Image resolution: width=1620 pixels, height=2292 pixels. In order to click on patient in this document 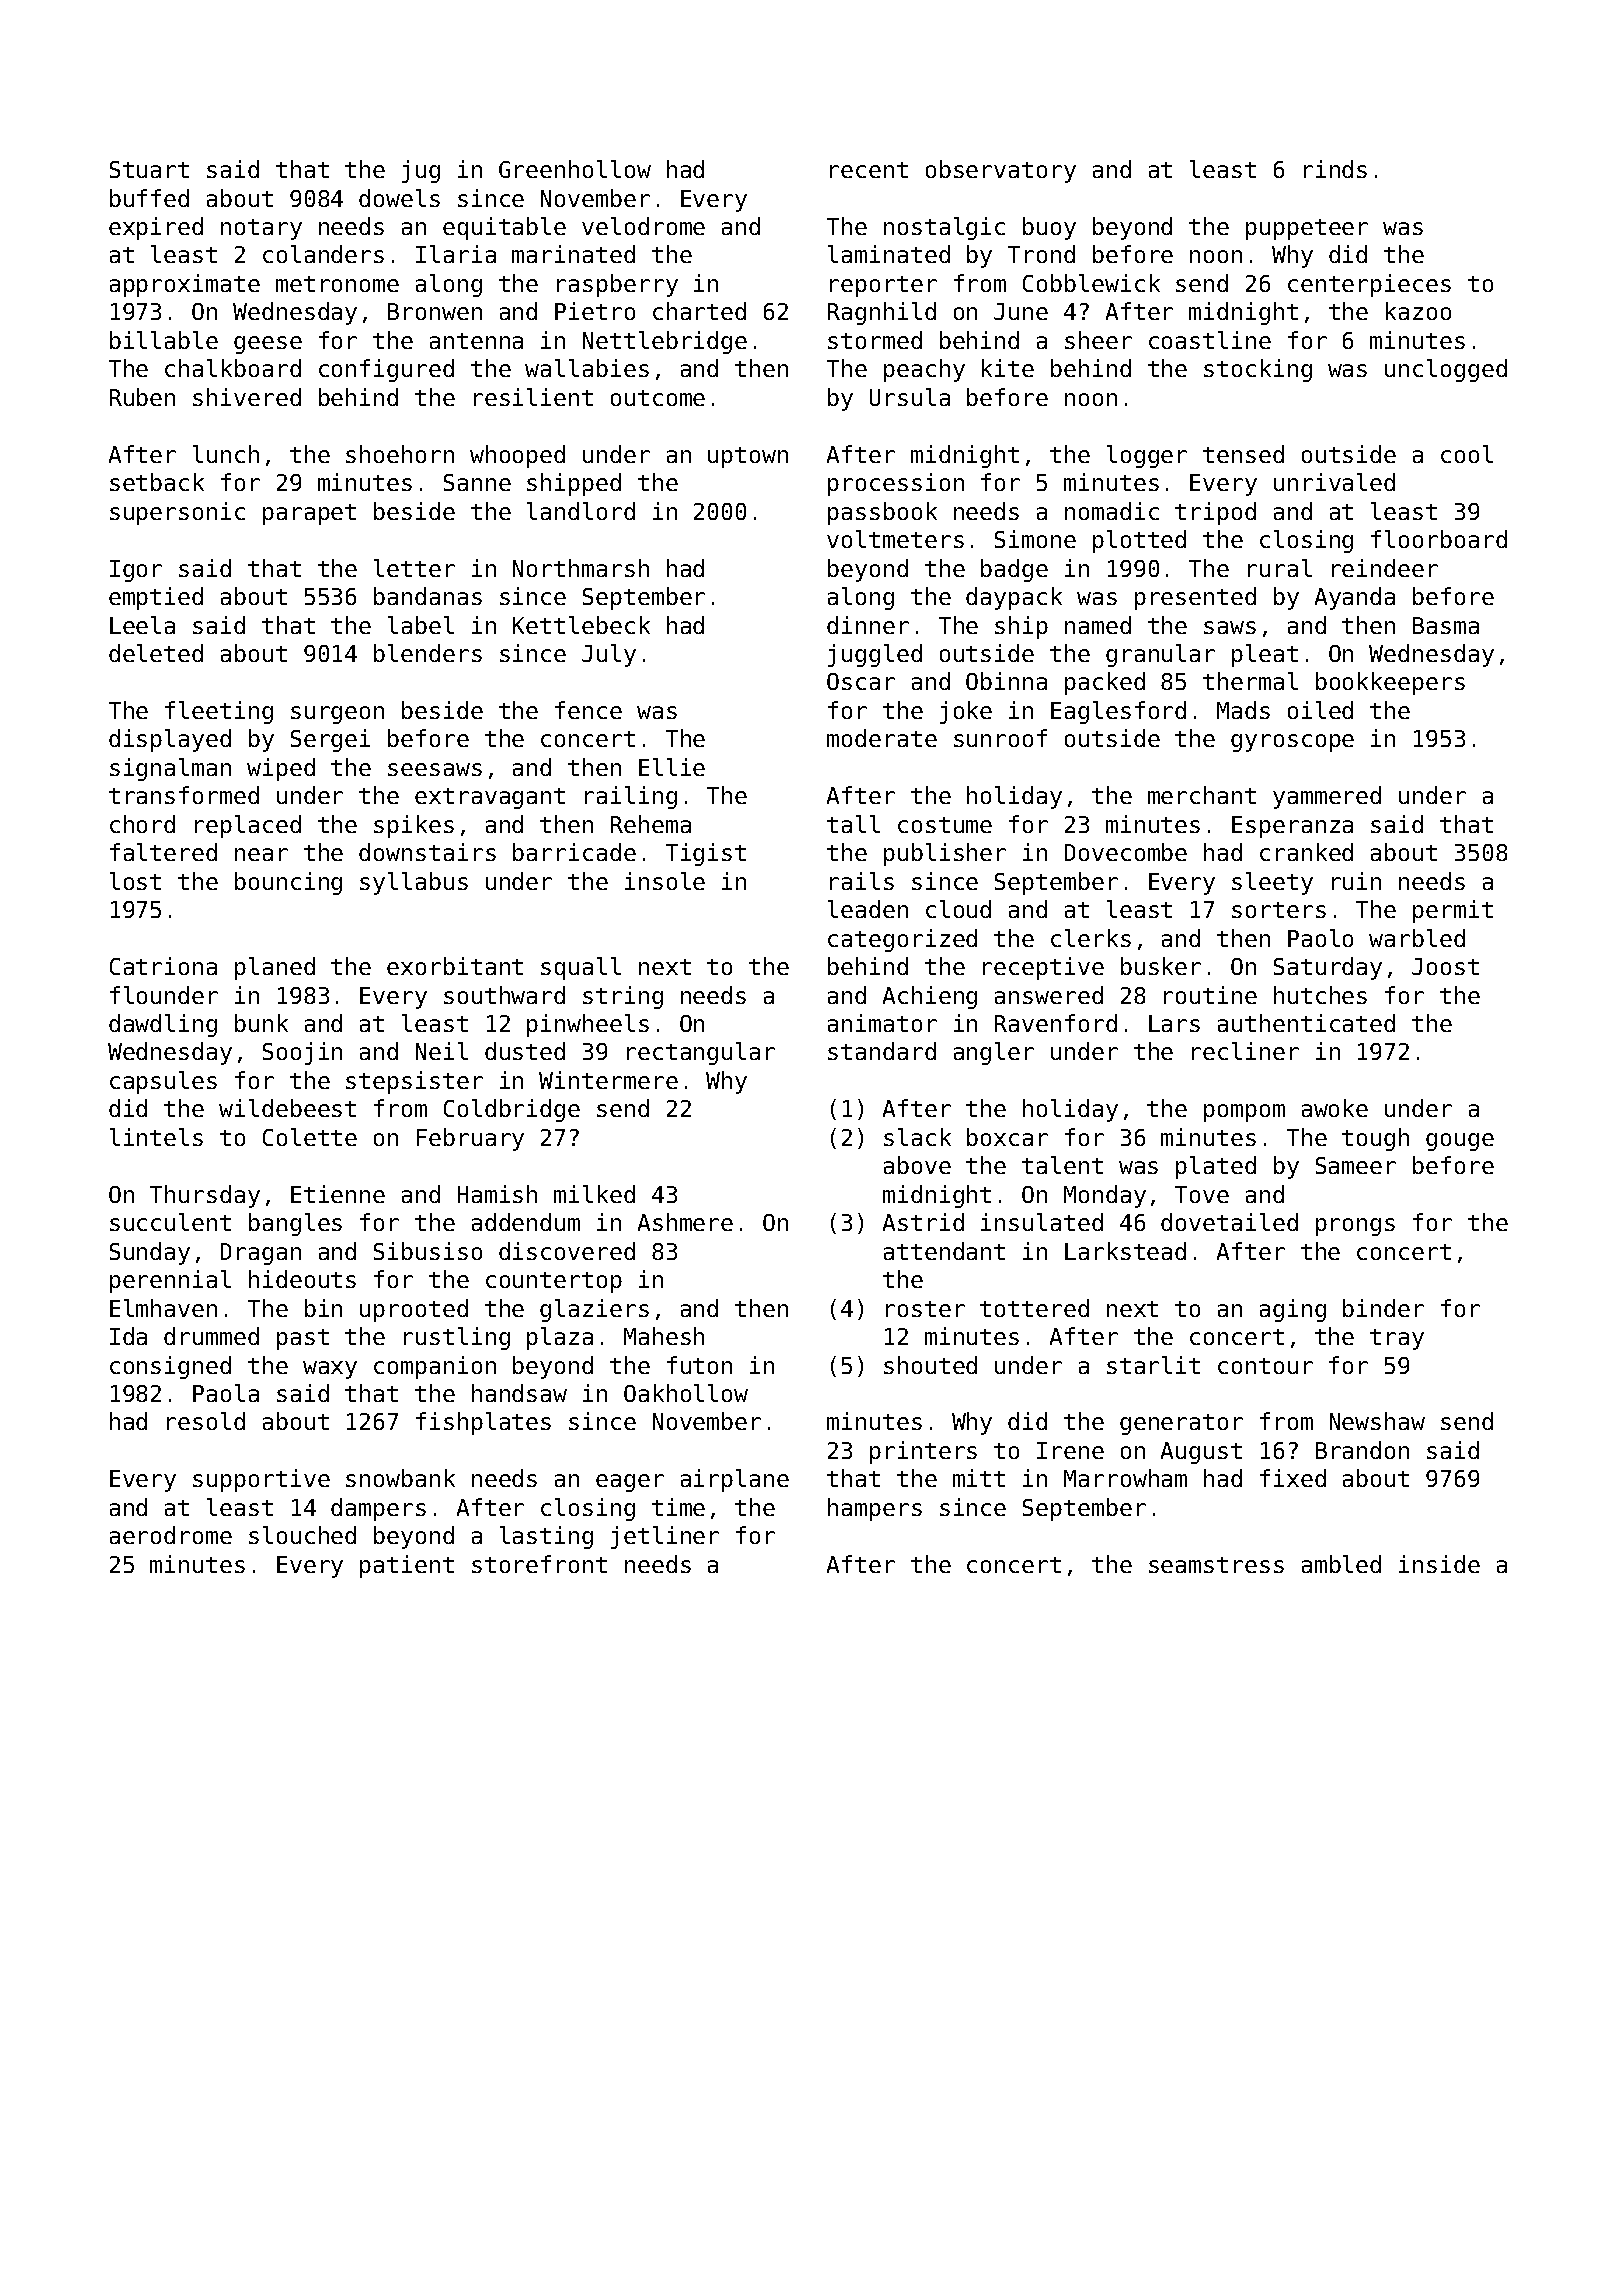, I will do `click(407, 1566)`.
